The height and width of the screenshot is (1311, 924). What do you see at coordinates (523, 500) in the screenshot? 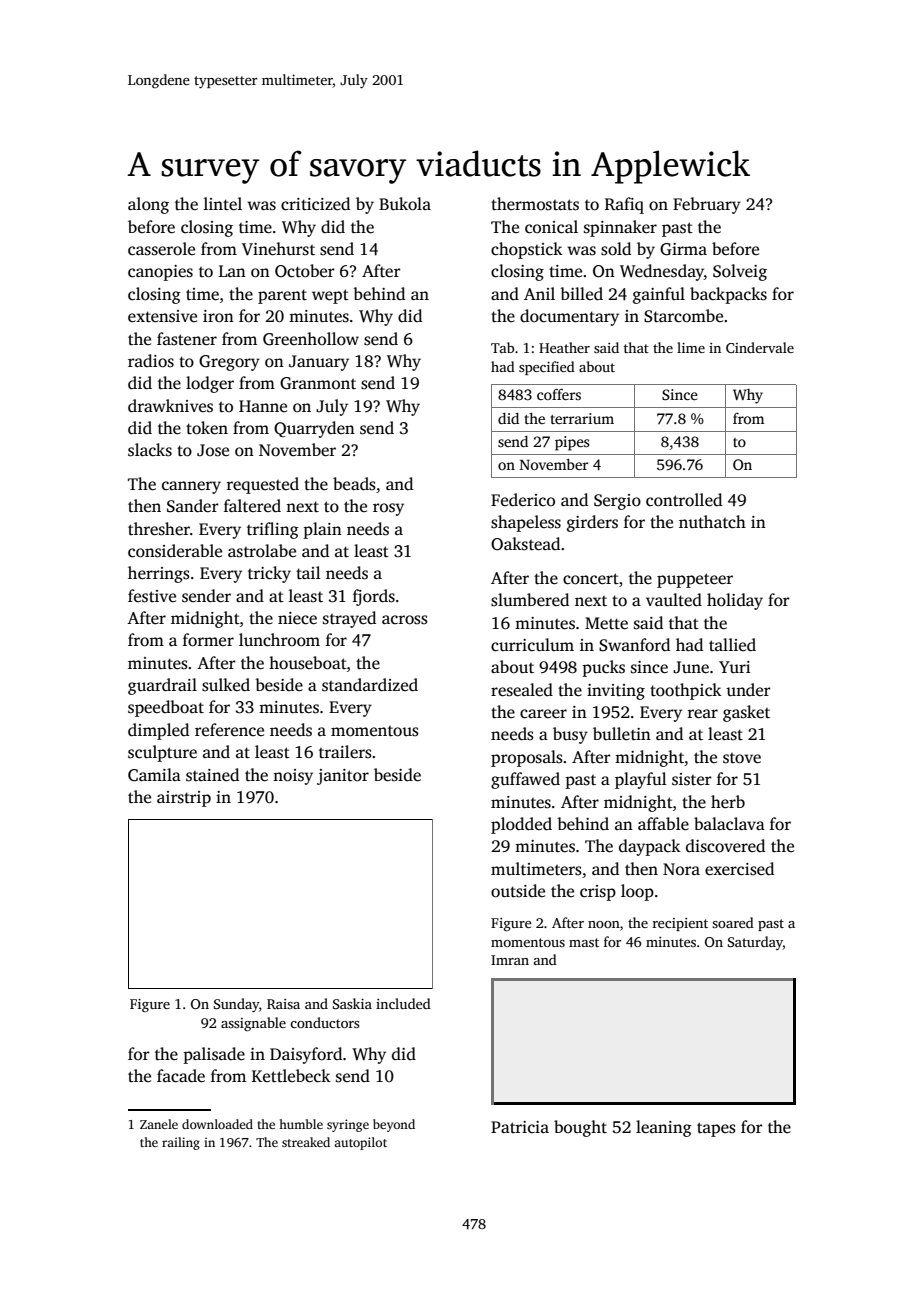
I see `Federico` at bounding box center [523, 500].
